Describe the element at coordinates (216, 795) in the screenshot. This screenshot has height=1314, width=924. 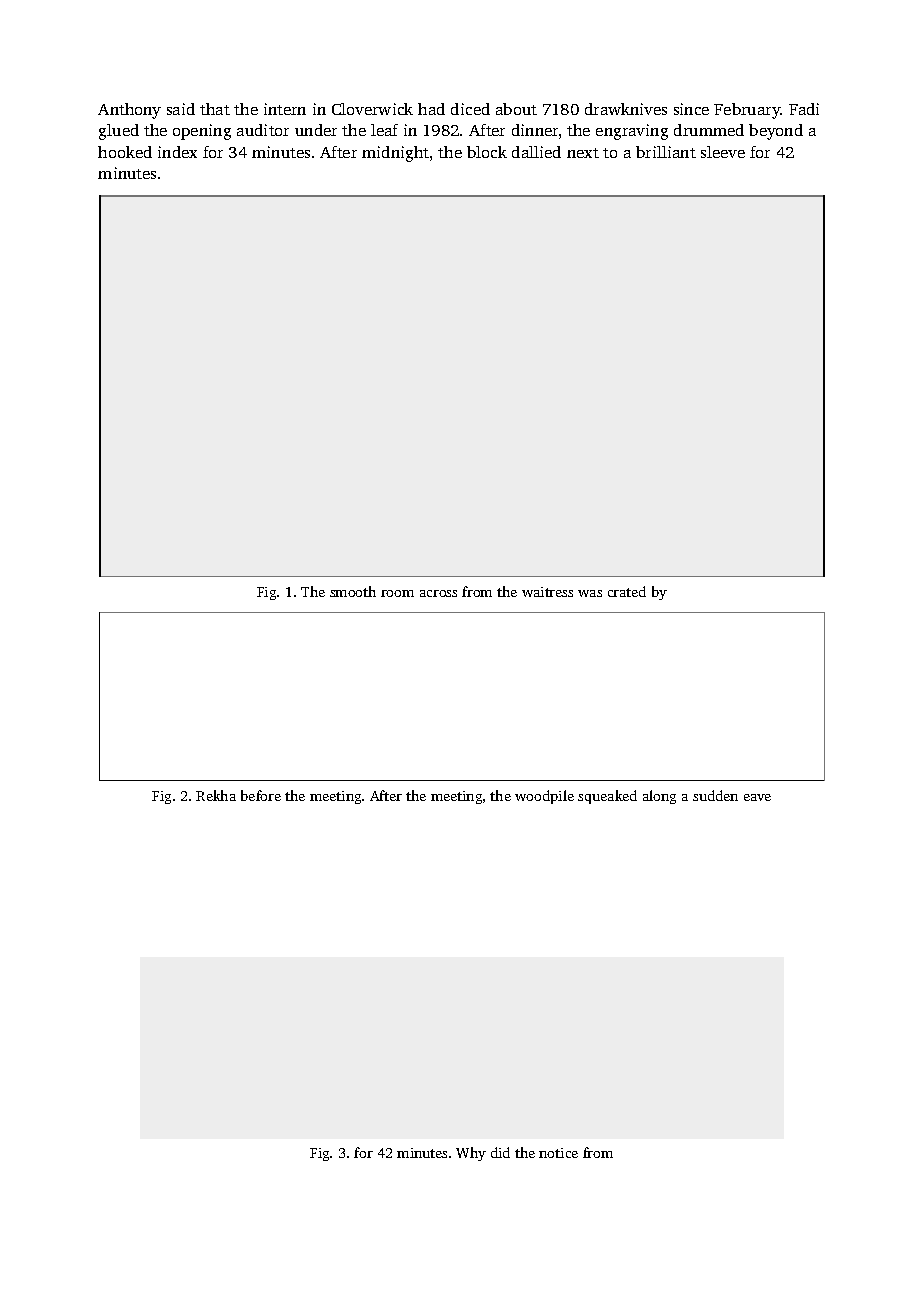
I see `Rekha` at that location.
